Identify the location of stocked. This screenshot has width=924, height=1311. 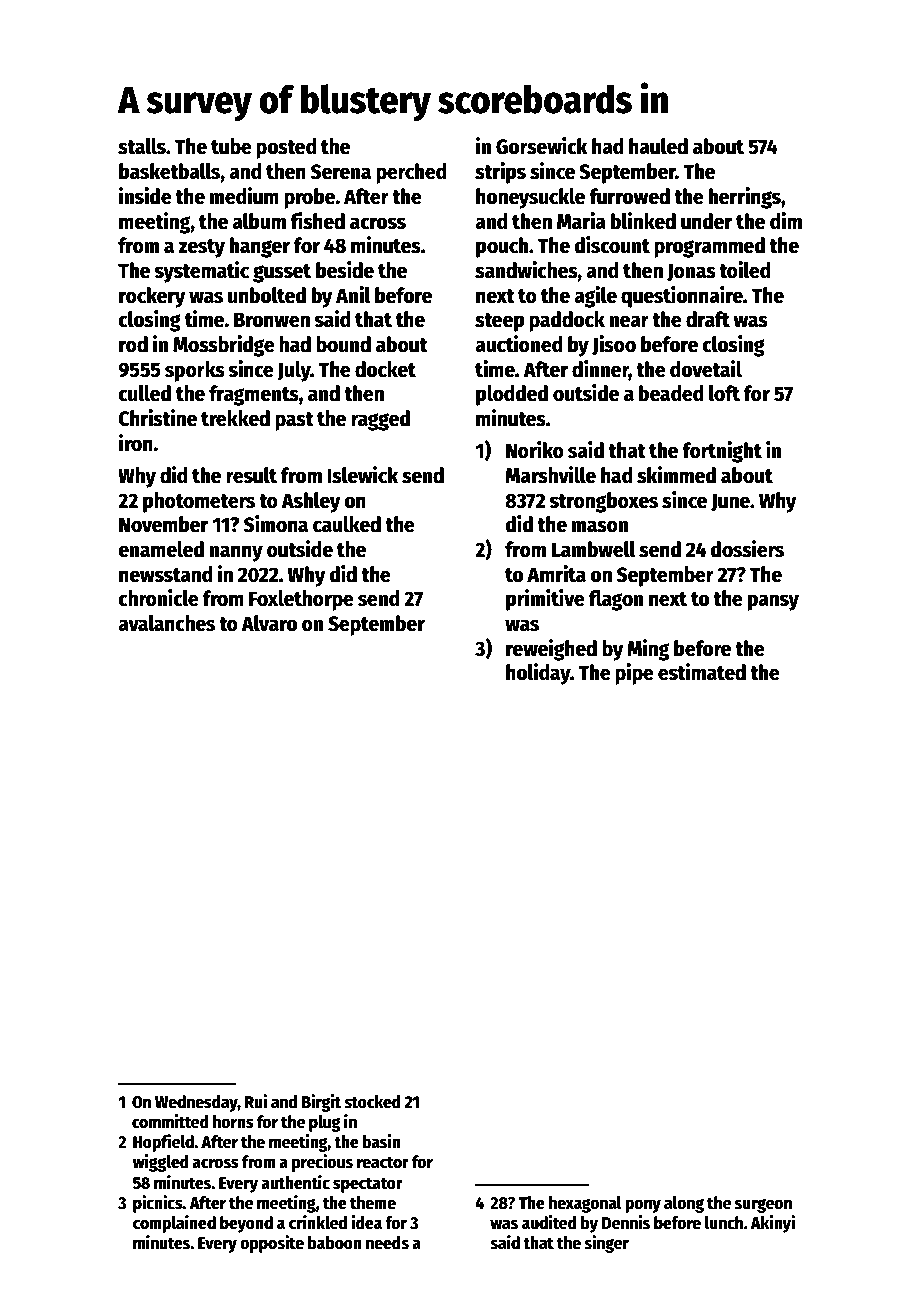
(372, 1102).
